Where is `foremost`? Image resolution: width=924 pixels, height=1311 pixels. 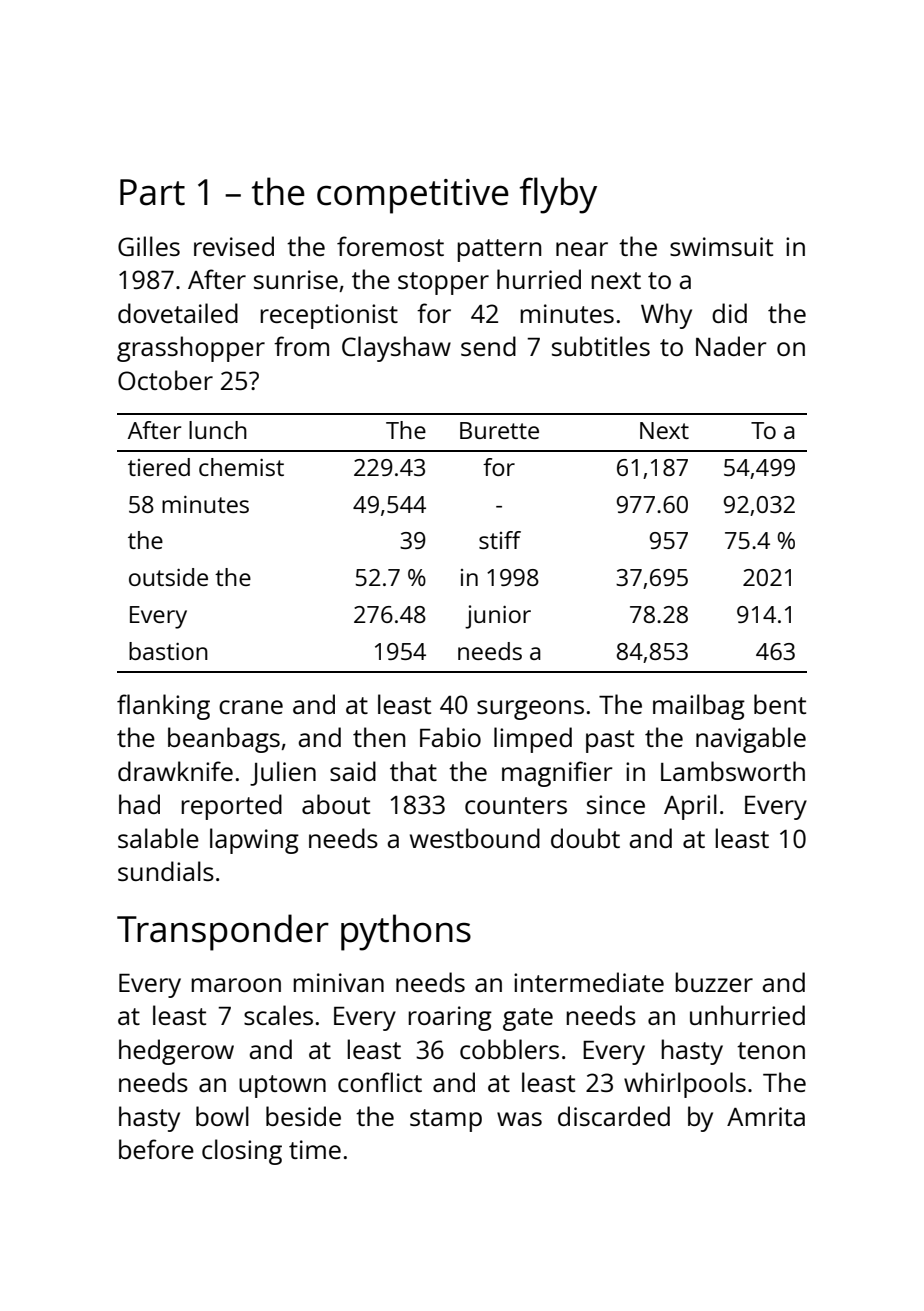
foremost is located at coordinates (390, 246).
